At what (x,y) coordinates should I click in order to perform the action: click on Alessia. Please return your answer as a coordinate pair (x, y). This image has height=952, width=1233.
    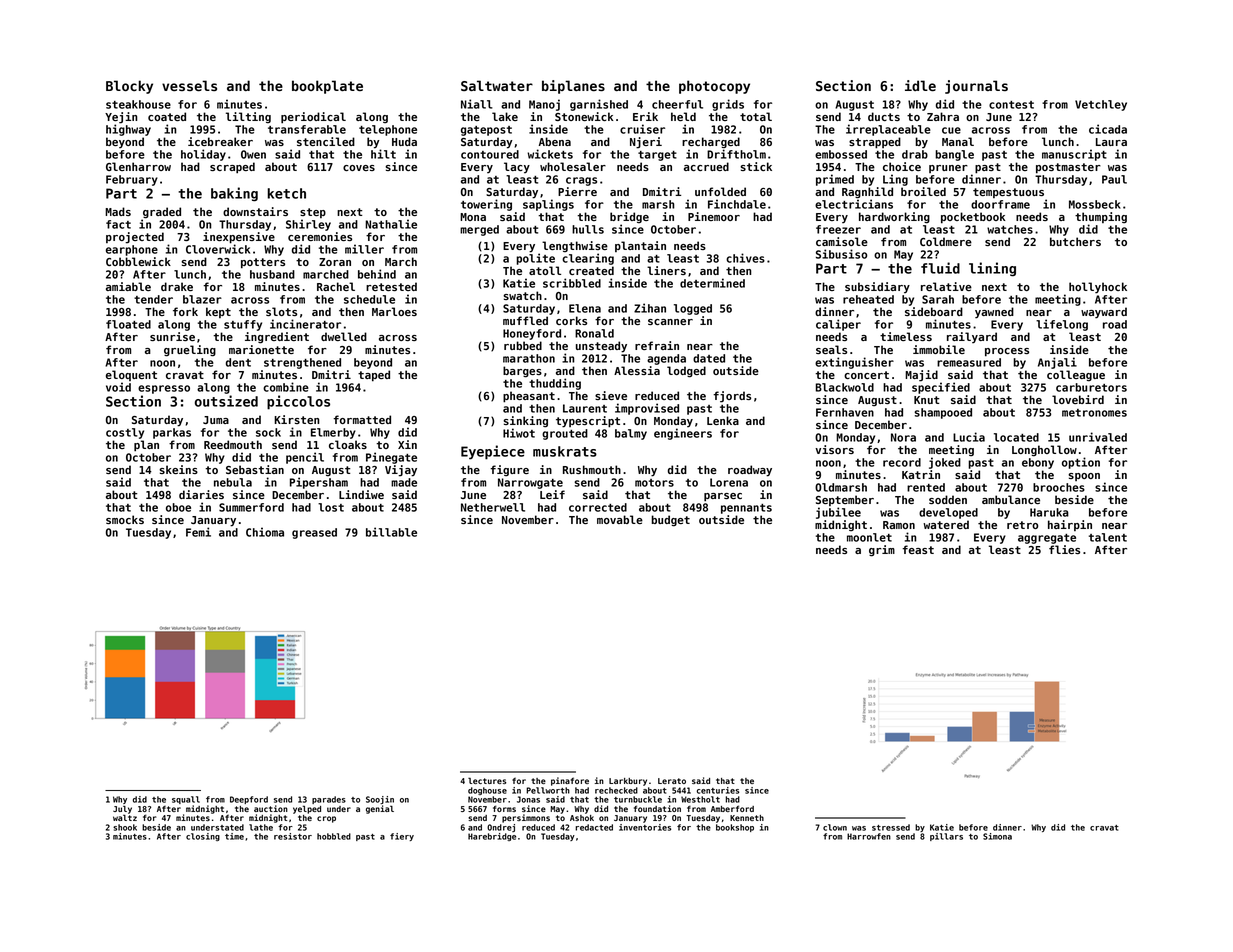
    Looking at the image, I should click on (637, 370).
